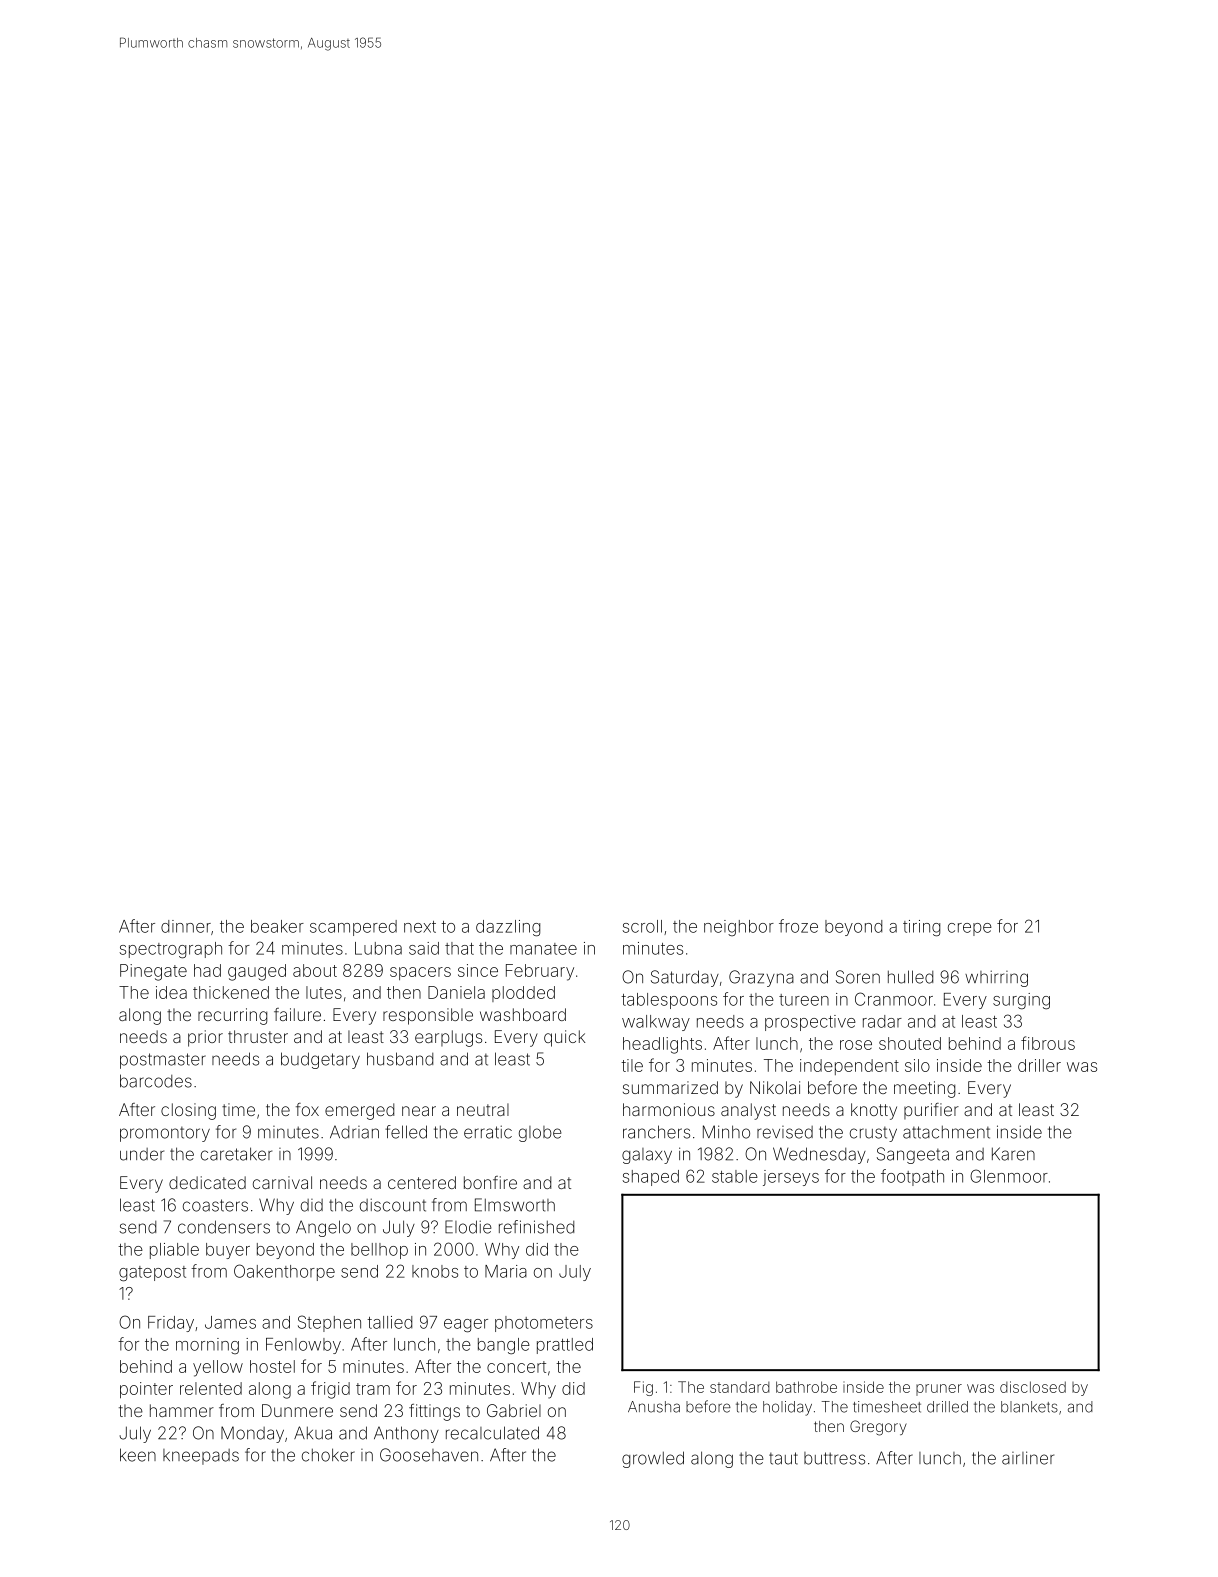  Describe the element at coordinates (970, 929) in the screenshot. I see `crepe` at that location.
